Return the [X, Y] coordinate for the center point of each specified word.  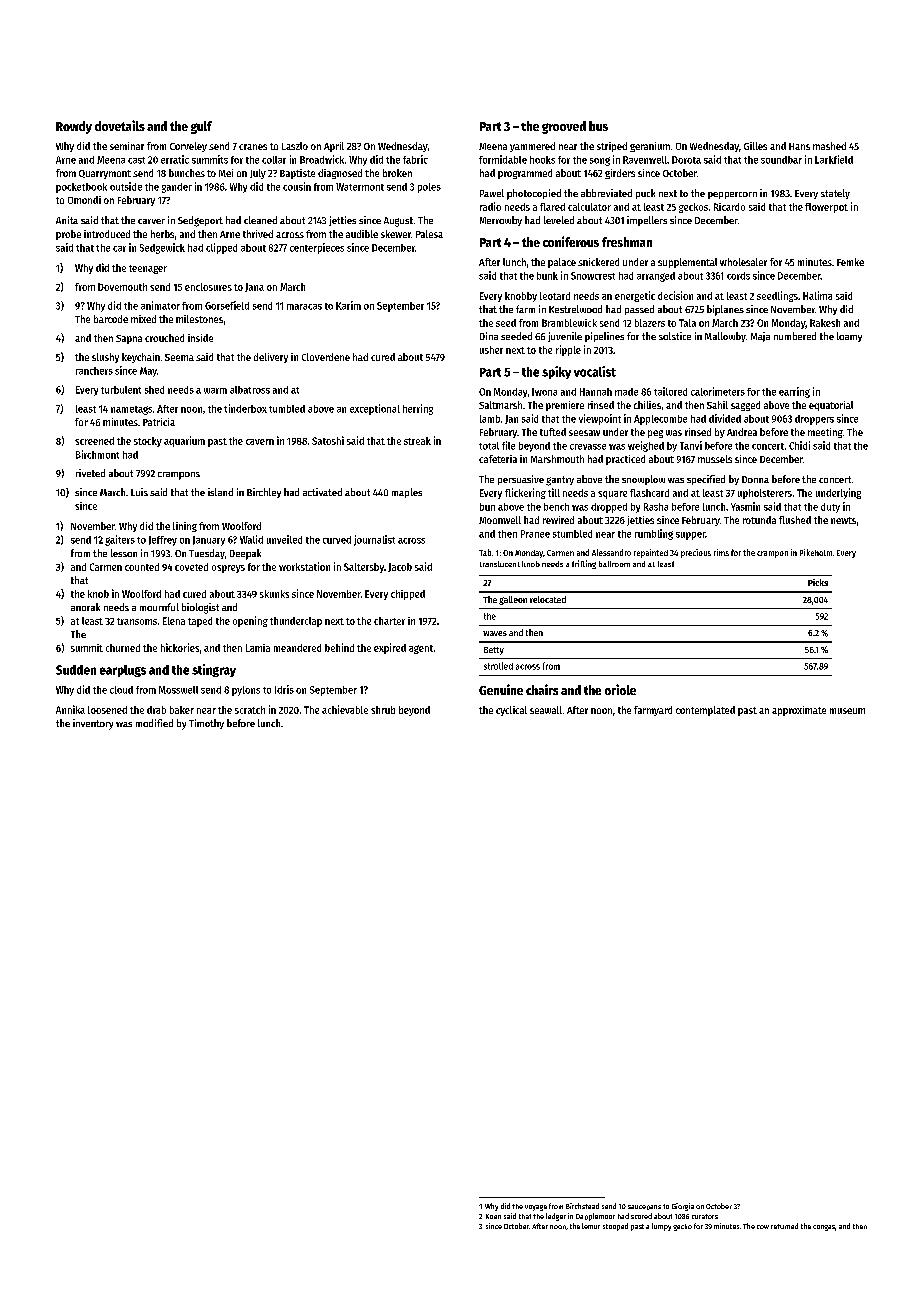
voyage [536, 1208]
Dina [489, 336]
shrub [383, 710]
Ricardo [729, 207]
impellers [647, 221]
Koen [493, 1216]
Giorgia [683, 1207]
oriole [620, 689]
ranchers [94, 371]
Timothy [206, 724]
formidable [503, 159]
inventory [93, 724]
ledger [556, 1217]
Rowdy [74, 127]
